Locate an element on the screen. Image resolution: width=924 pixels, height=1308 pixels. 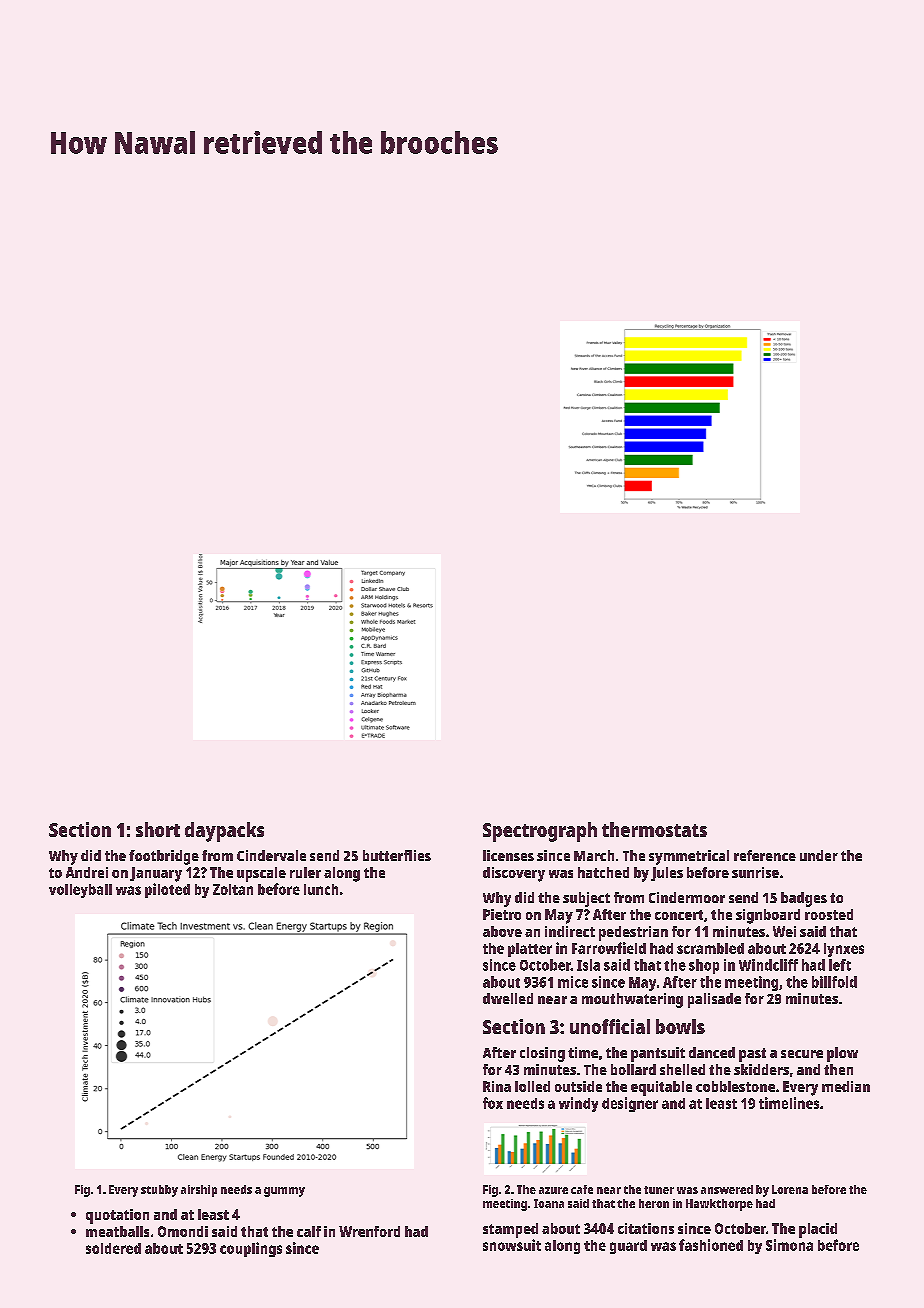
then is located at coordinates (838, 1069).
